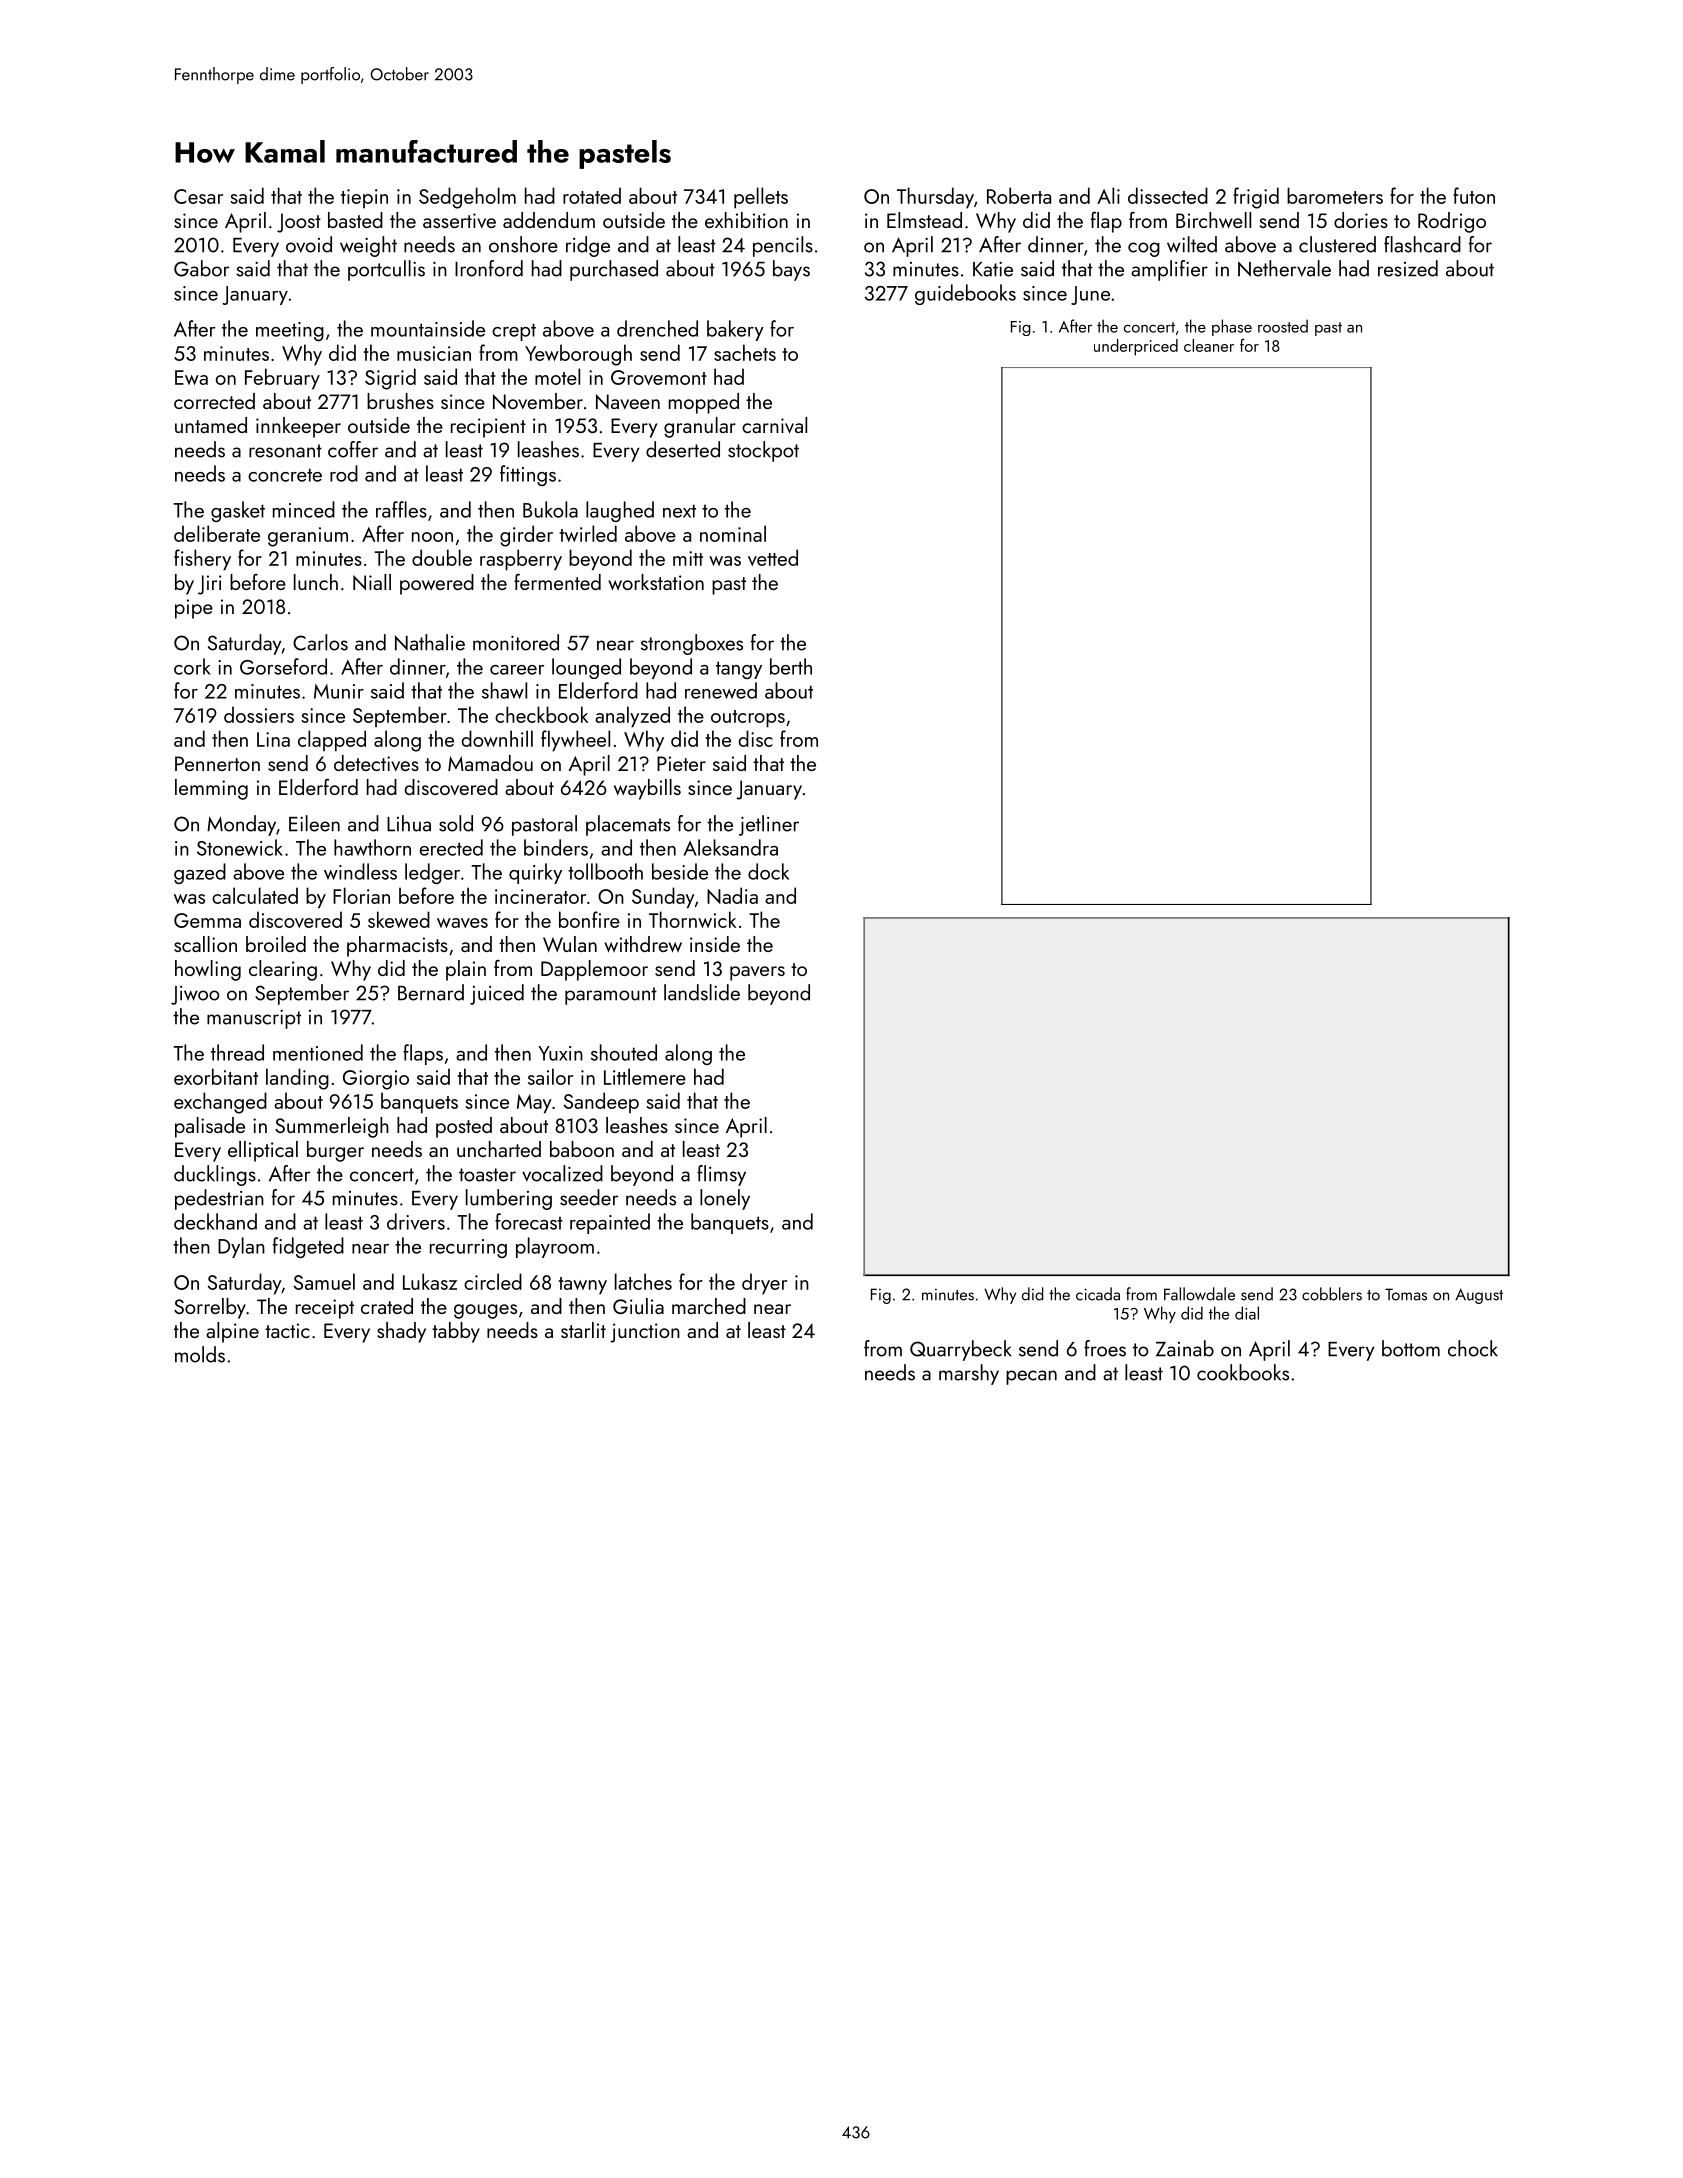 The image size is (1683, 2178). What do you see at coordinates (214, 401) in the screenshot?
I see `corrected` at bounding box center [214, 401].
